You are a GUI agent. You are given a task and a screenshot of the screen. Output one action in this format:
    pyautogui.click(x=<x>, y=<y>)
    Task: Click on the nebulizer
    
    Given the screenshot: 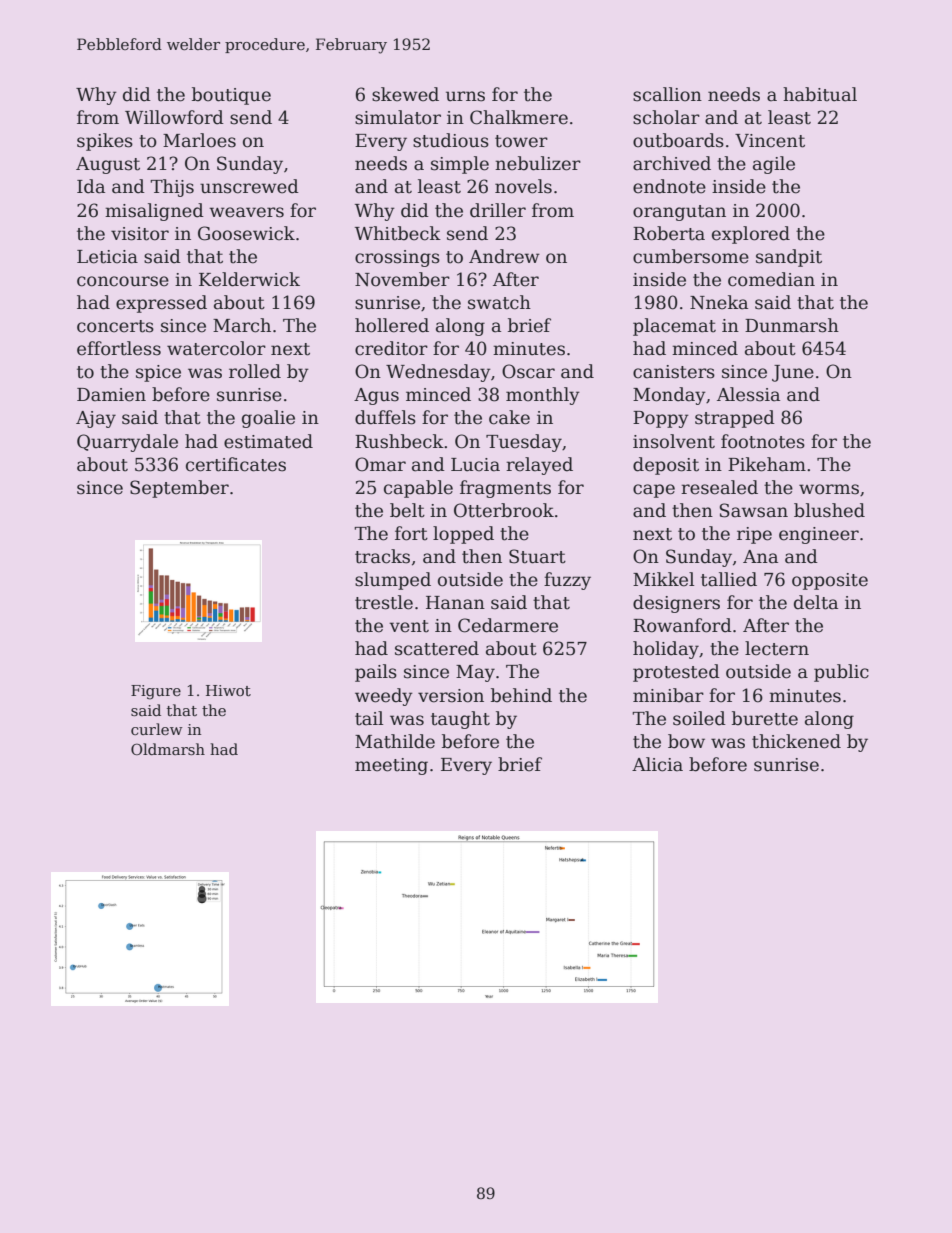 What is the action you would take?
    pyautogui.click(x=538, y=163)
